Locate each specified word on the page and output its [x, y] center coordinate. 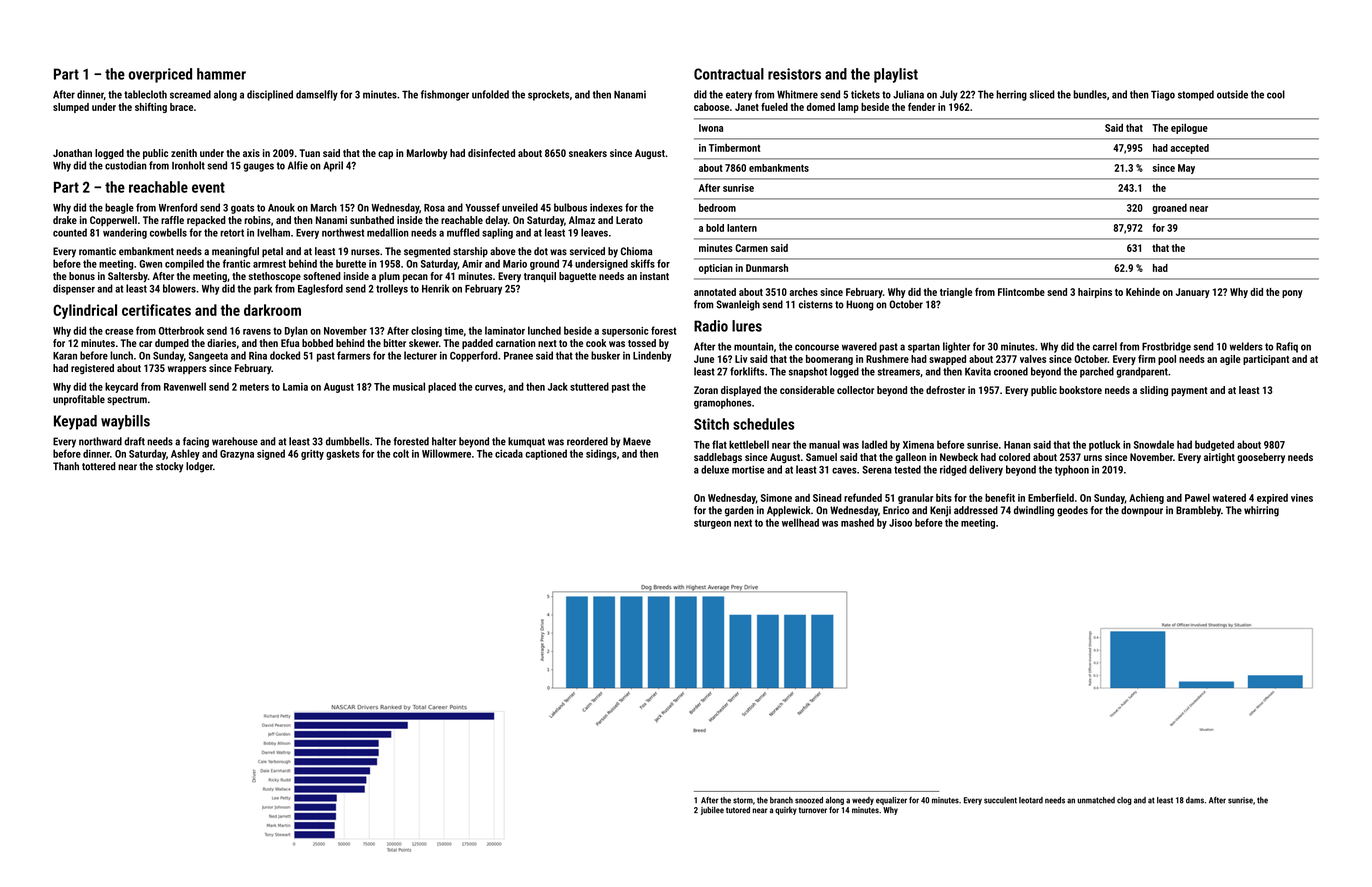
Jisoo [900, 523]
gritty [312, 455]
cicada [509, 453]
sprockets [548, 95]
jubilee [712, 811]
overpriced [160, 75]
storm [743, 800]
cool [1276, 94]
